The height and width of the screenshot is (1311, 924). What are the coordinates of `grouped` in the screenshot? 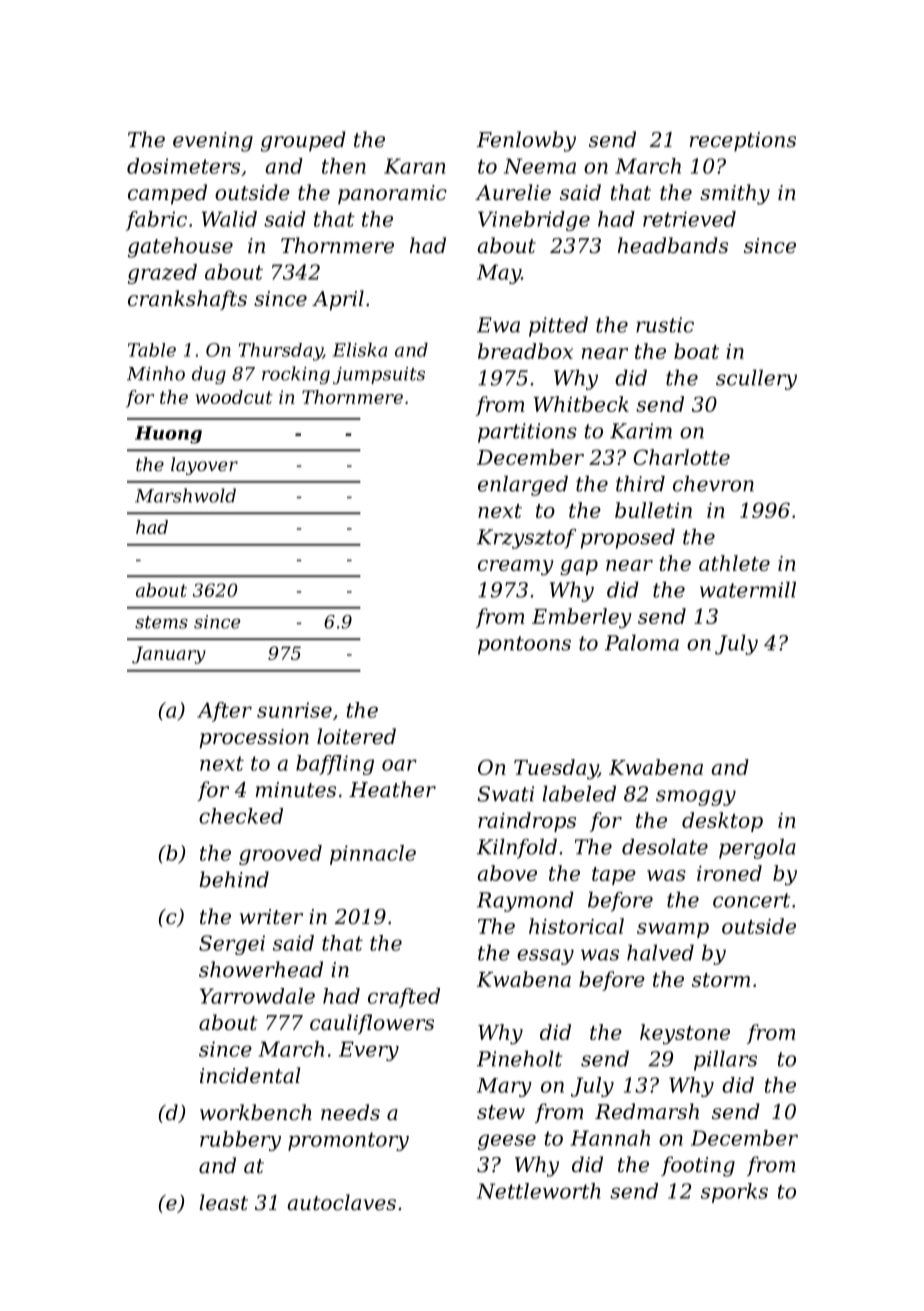 It's located at (303, 141).
